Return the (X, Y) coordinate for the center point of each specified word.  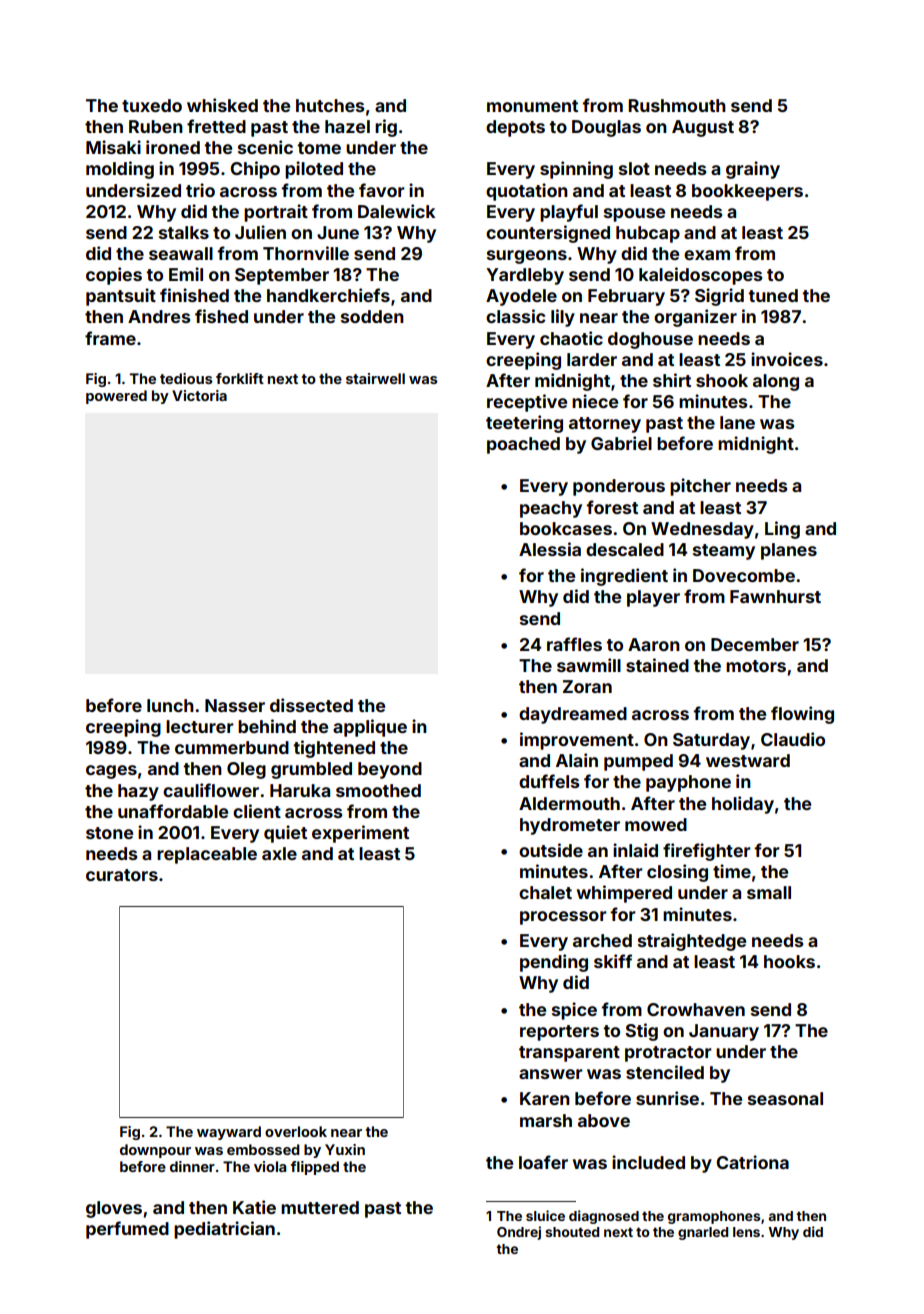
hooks (789, 961)
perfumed (127, 1230)
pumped (638, 762)
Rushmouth (677, 105)
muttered (320, 1207)
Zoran (587, 686)
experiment (360, 834)
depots (515, 128)
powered (116, 397)
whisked (222, 105)
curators (122, 875)
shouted (572, 1232)
